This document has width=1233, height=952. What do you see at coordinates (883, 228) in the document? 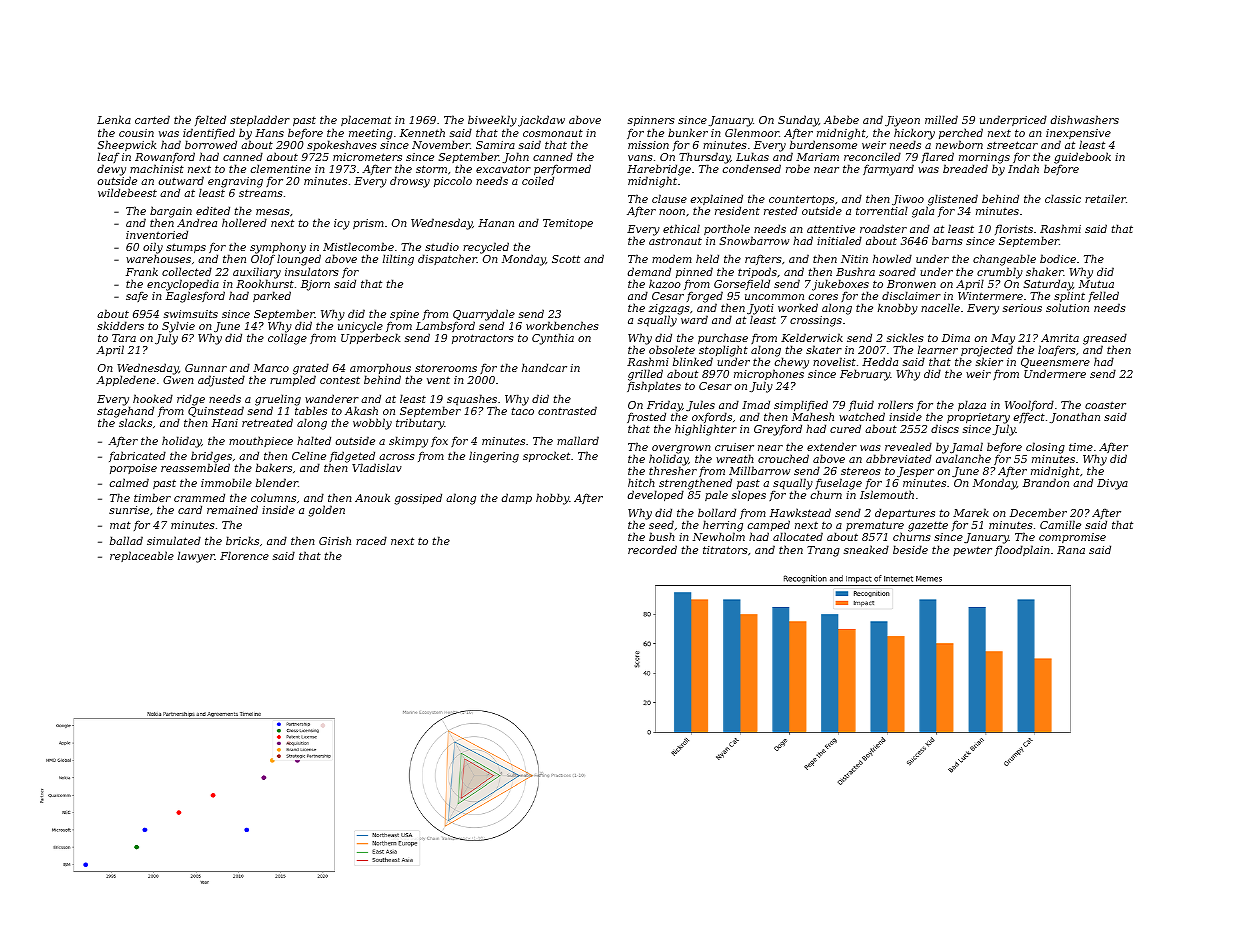
I see `roadster` at bounding box center [883, 228].
